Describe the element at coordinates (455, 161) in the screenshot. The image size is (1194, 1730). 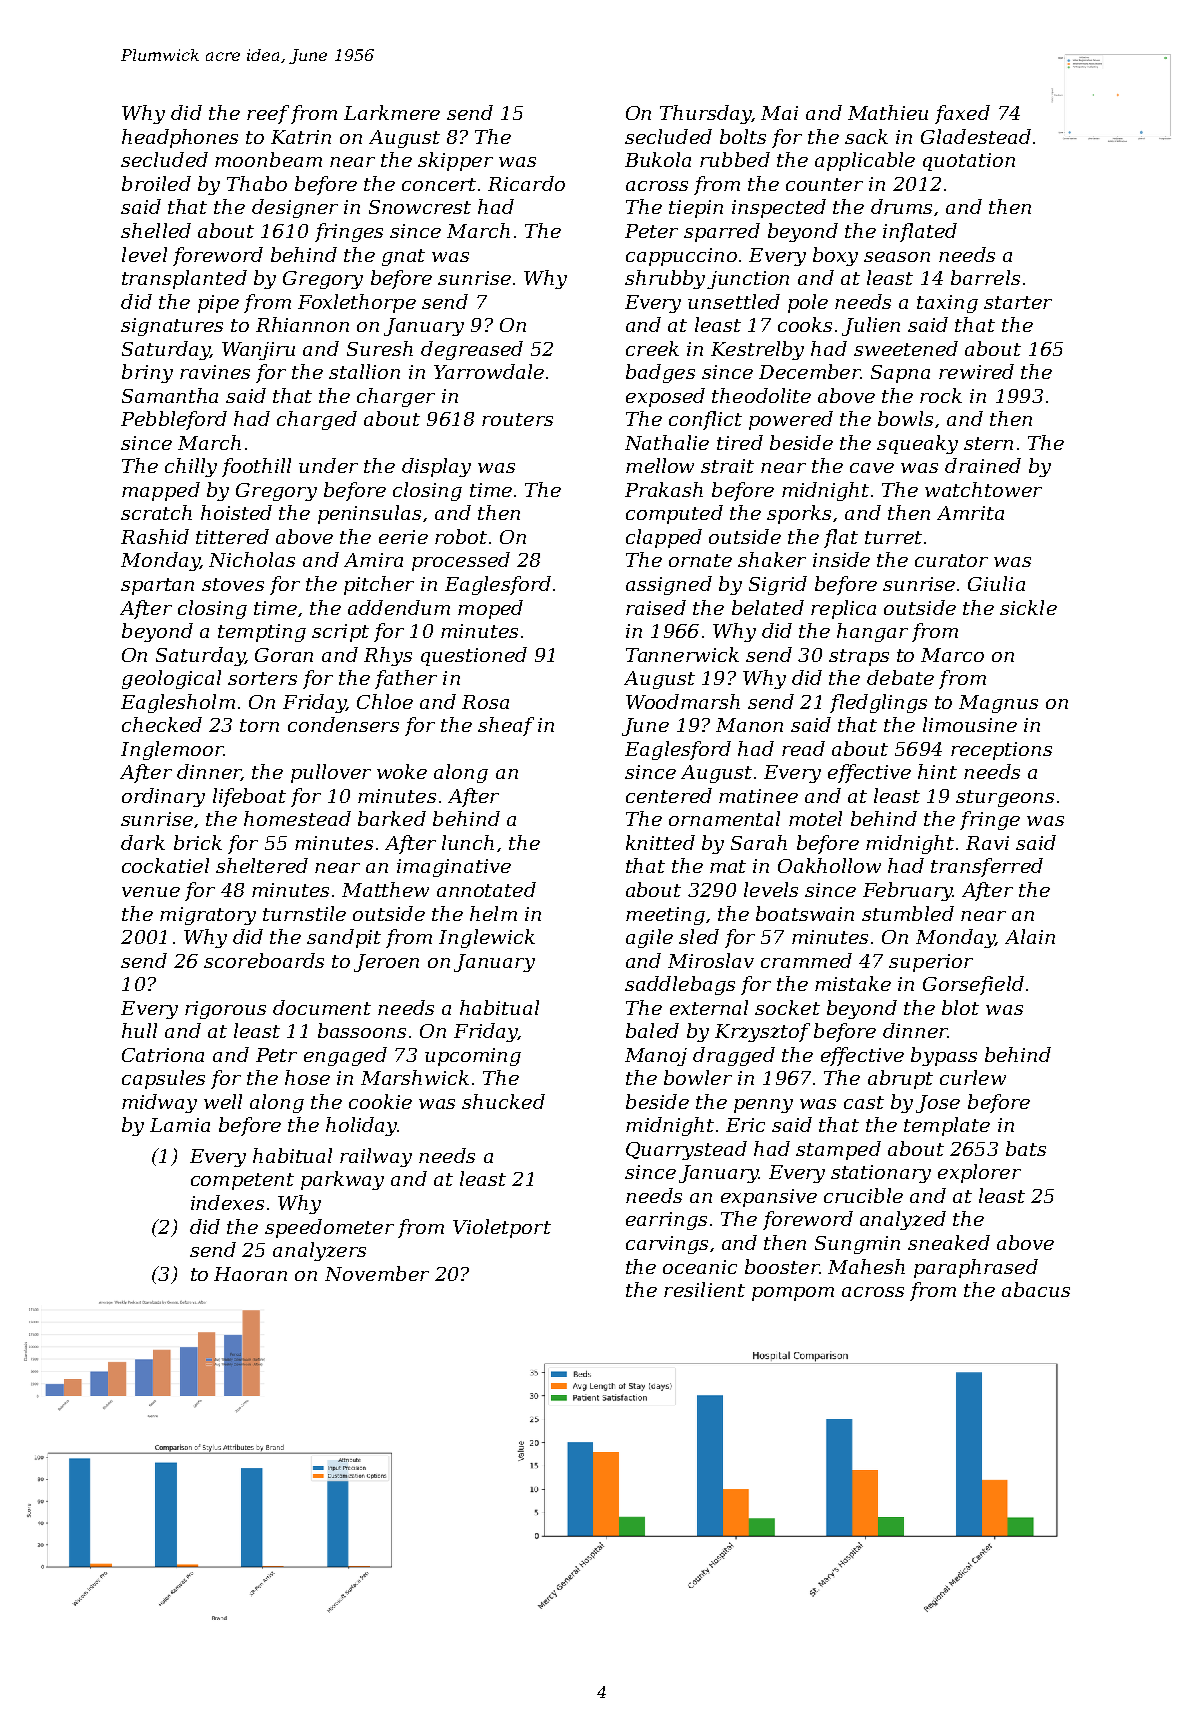
I see `skipper` at that location.
